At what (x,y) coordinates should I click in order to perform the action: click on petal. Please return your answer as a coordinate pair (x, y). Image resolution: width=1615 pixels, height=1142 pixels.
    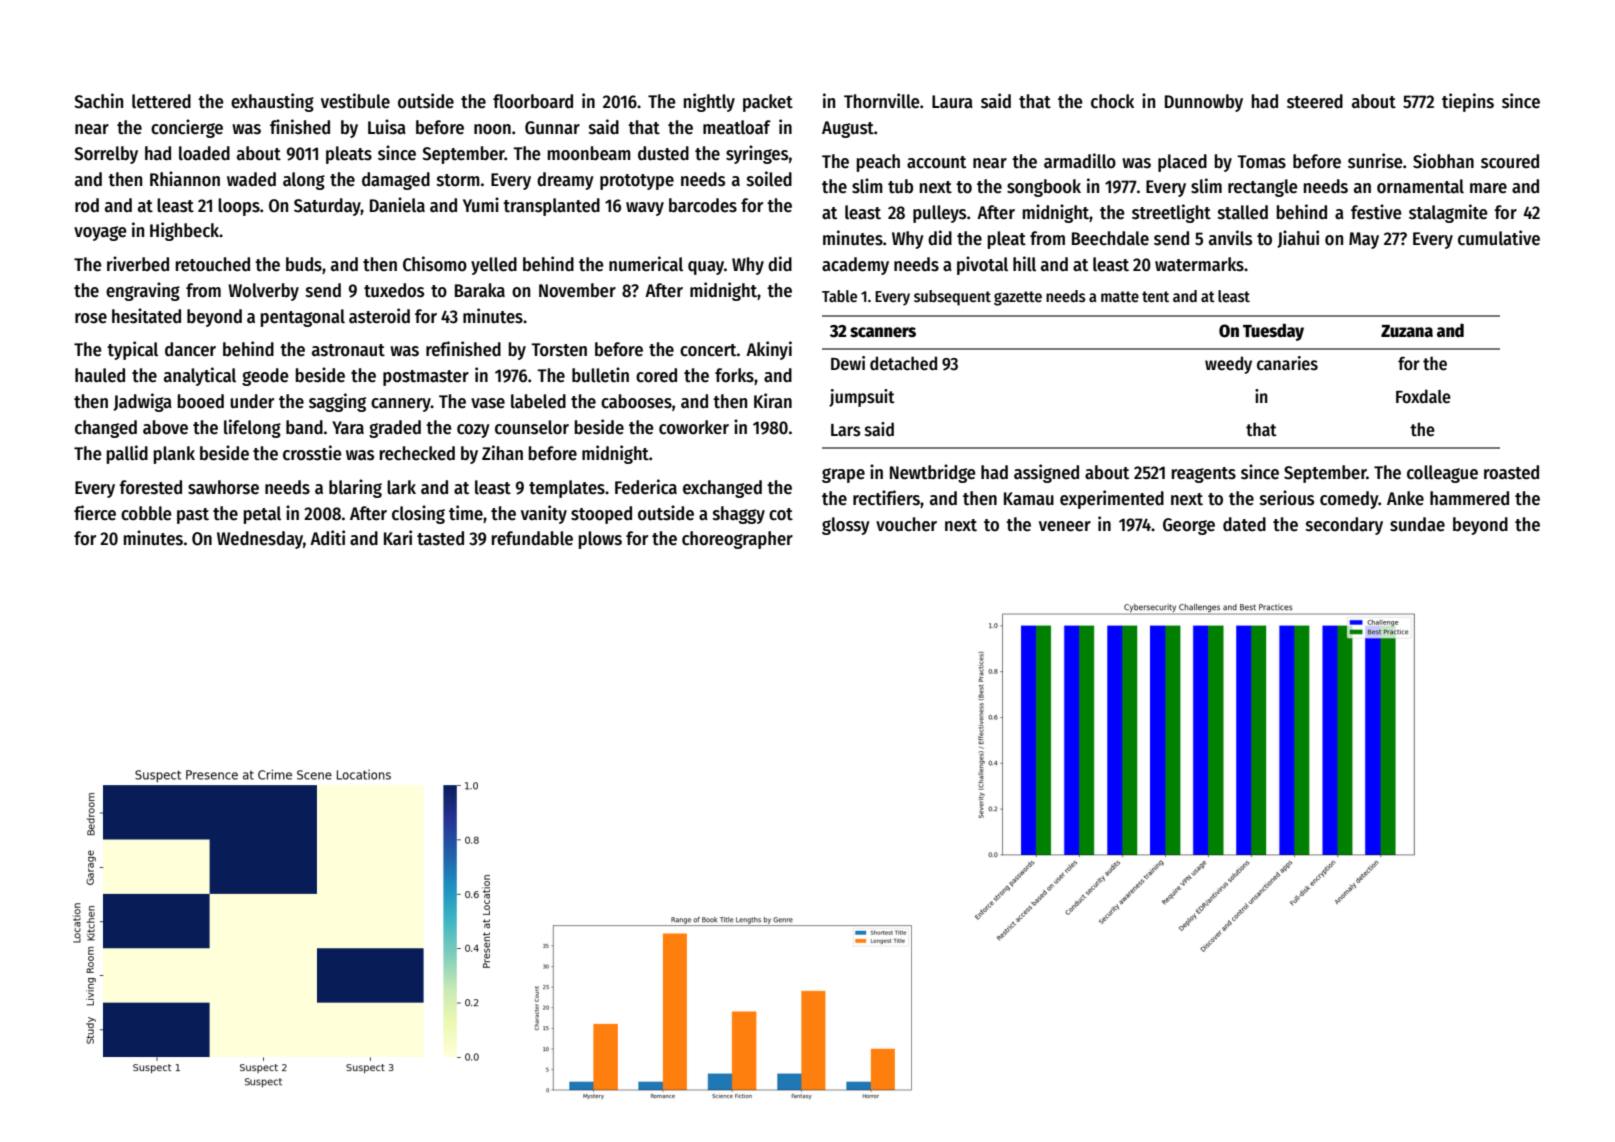
    Looking at the image, I should click on (262, 515).
